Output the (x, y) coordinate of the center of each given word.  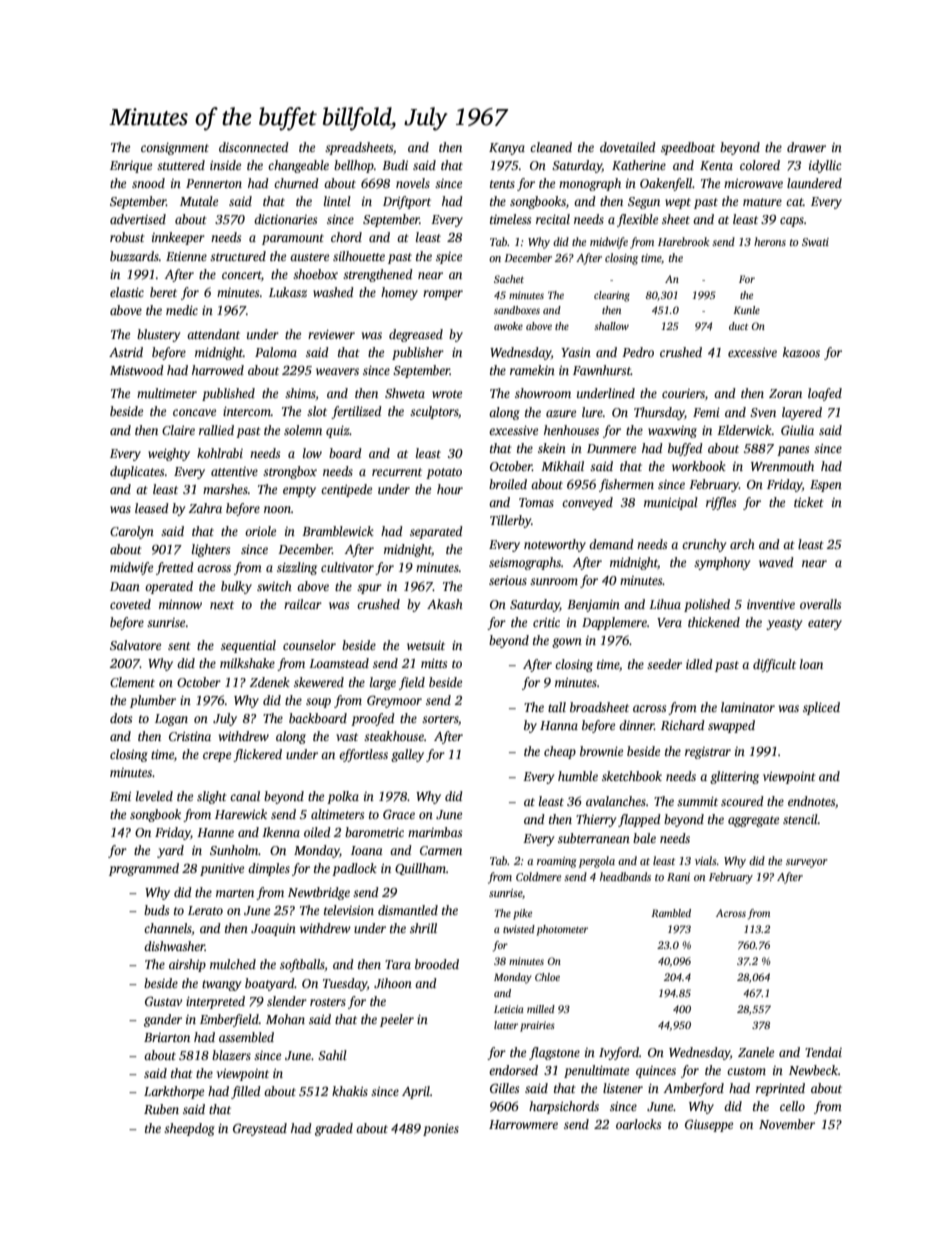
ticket (809, 502)
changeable (298, 166)
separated (436, 532)
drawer (806, 147)
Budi (395, 165)
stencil (800, 819)
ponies (441, 1130)
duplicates (137, 472)
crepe (217, 757)
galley (407, 755)
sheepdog (189, 1129)
